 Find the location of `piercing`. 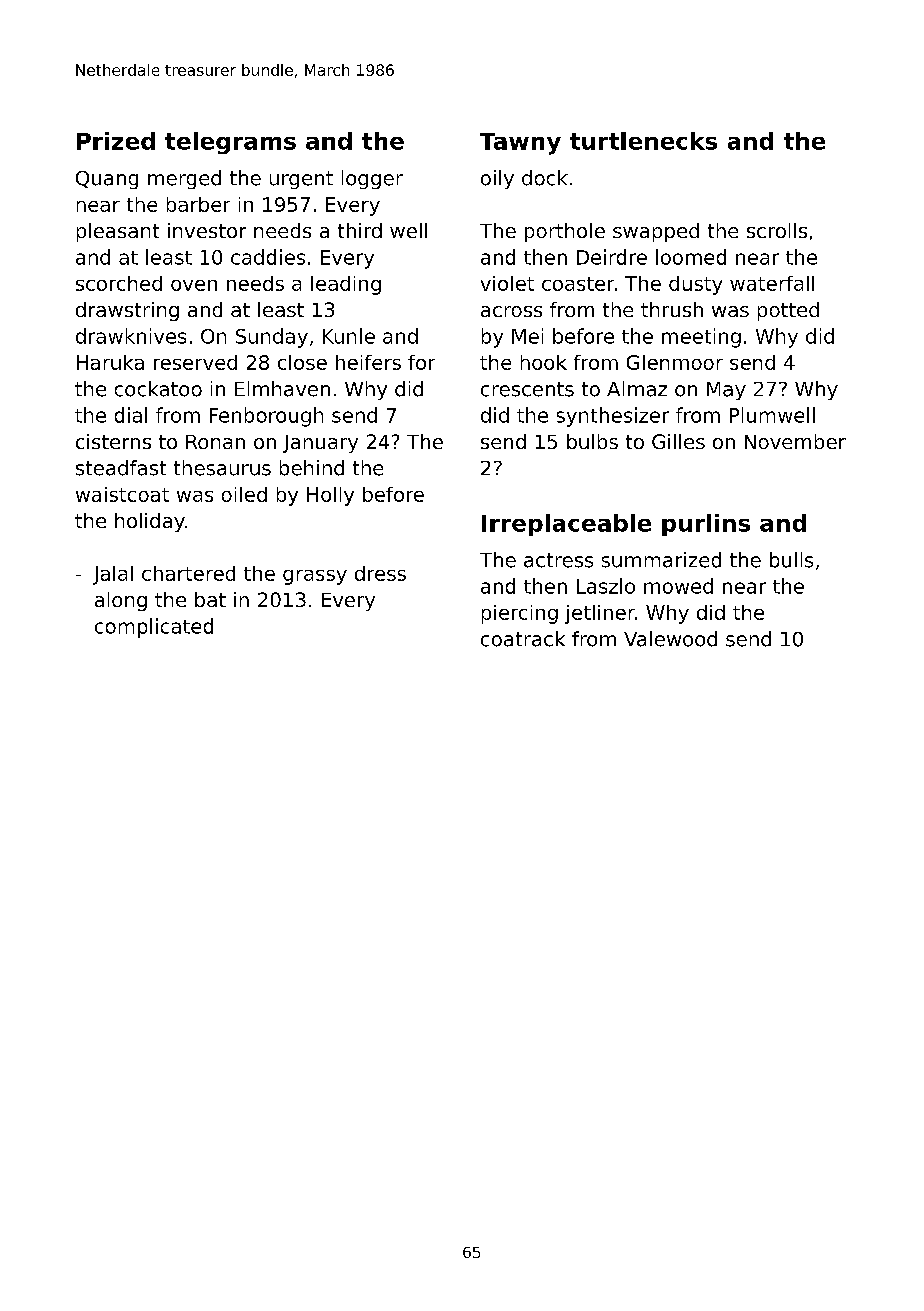

piercing is located at coordinates (520, 614).
